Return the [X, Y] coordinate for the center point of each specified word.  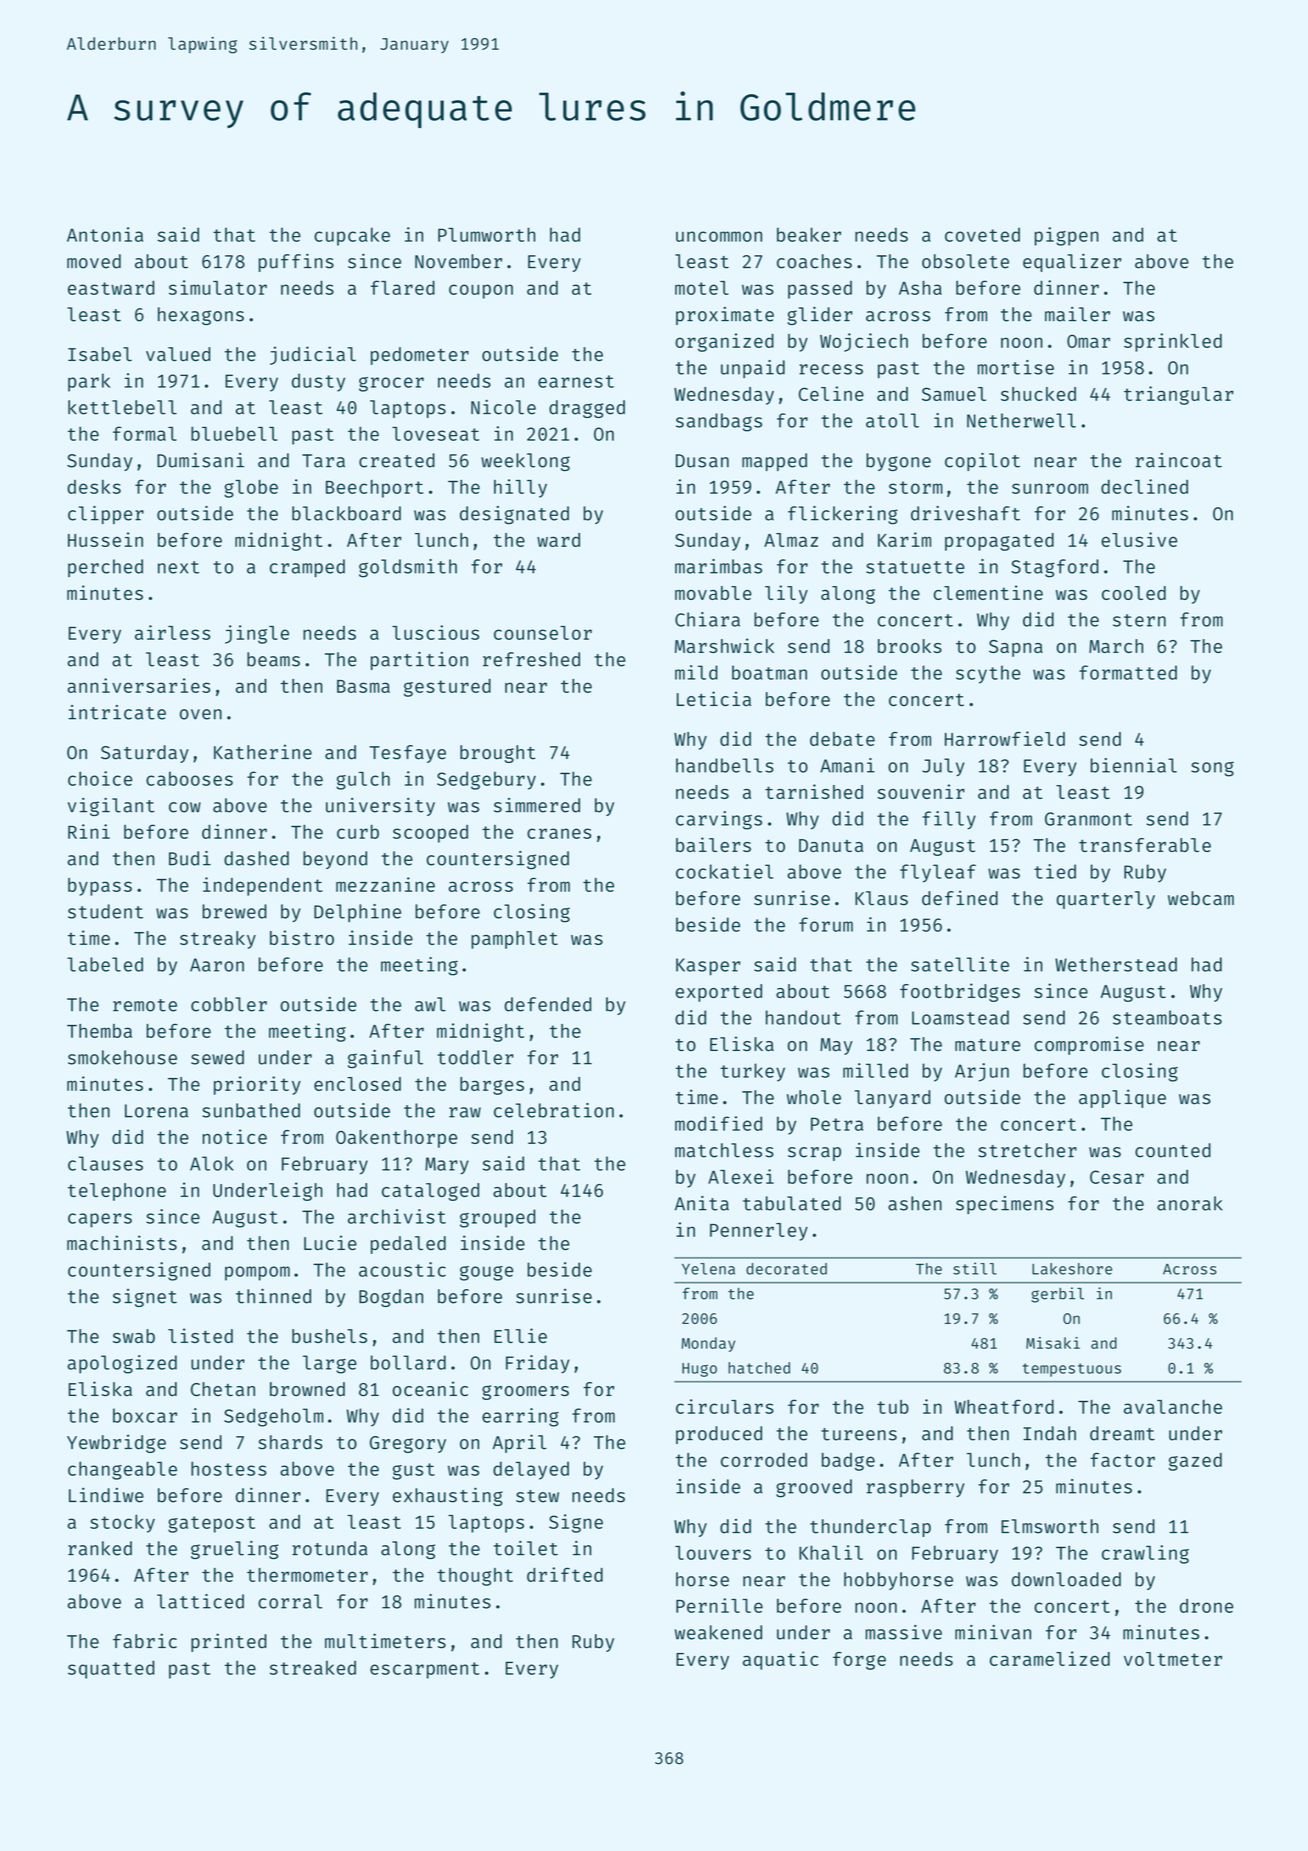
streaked [313, 1668]
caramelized [1050, 1658]
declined [1144, 486]
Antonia [105, 234]
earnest [576, 381]
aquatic [780, 1660]
